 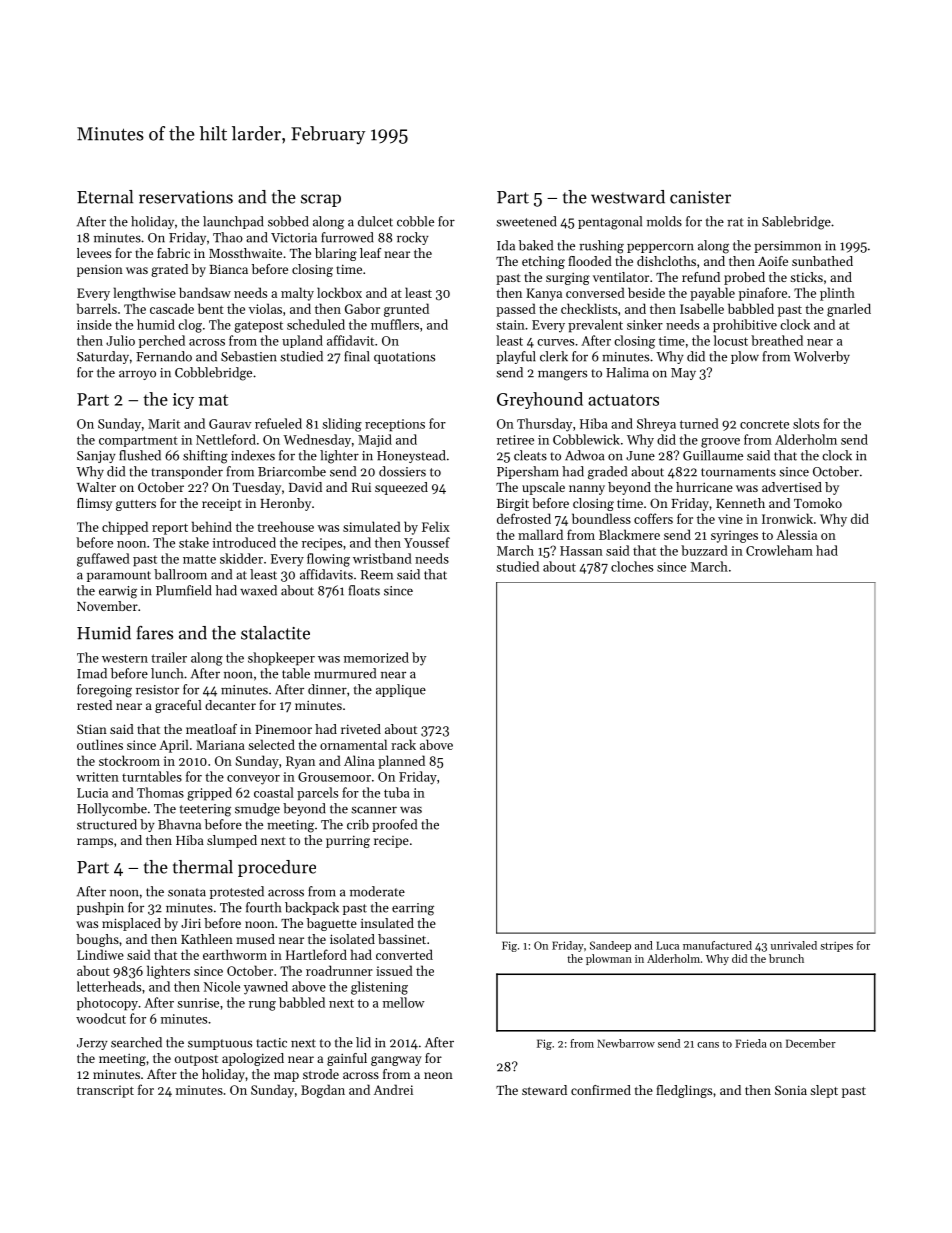 What do you see at coordinates (321, 200) in the screenshot?
I see `scrap` at bounding box center [321, 200].
